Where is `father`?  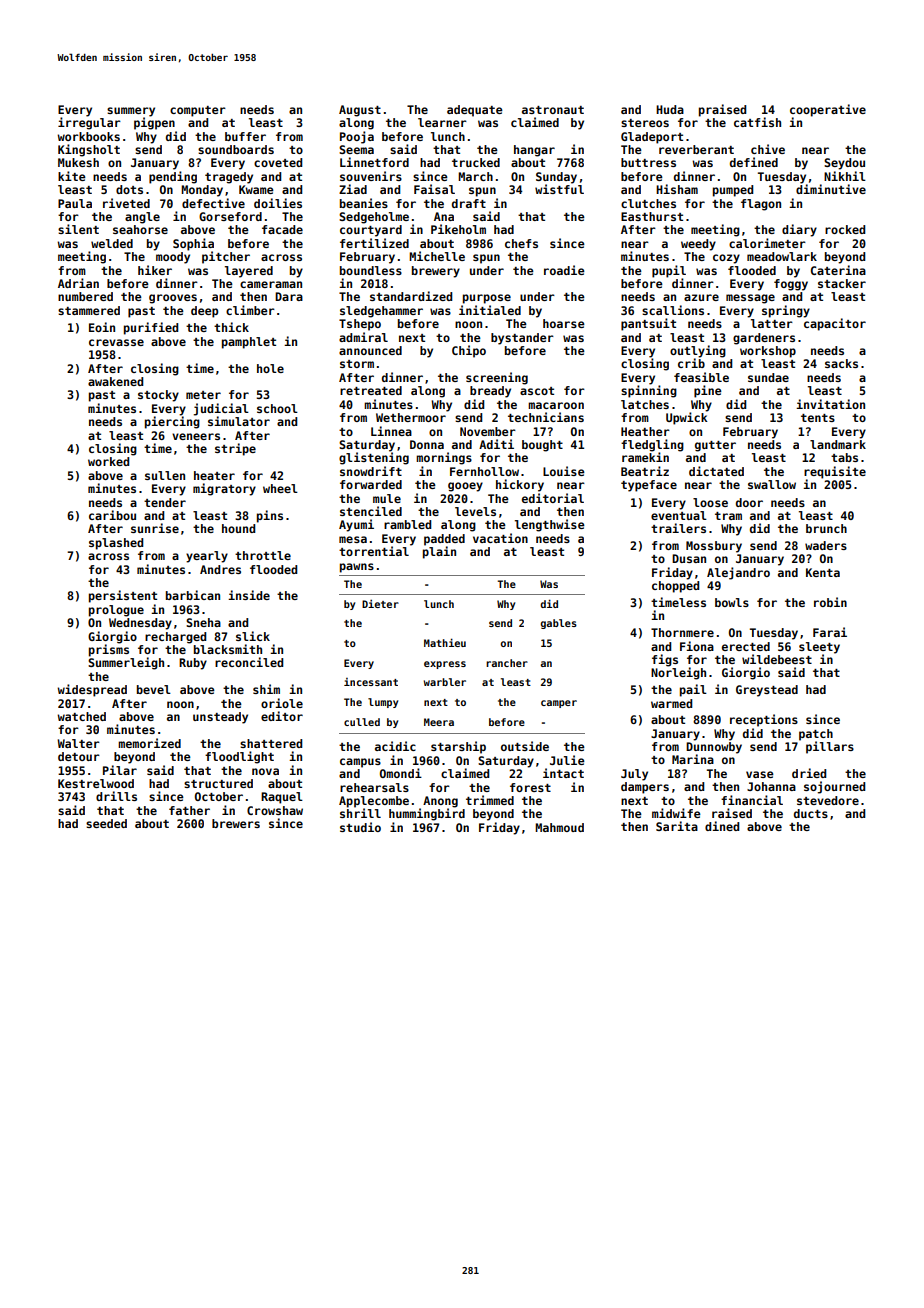 father is located at coordinates (189, 810).
